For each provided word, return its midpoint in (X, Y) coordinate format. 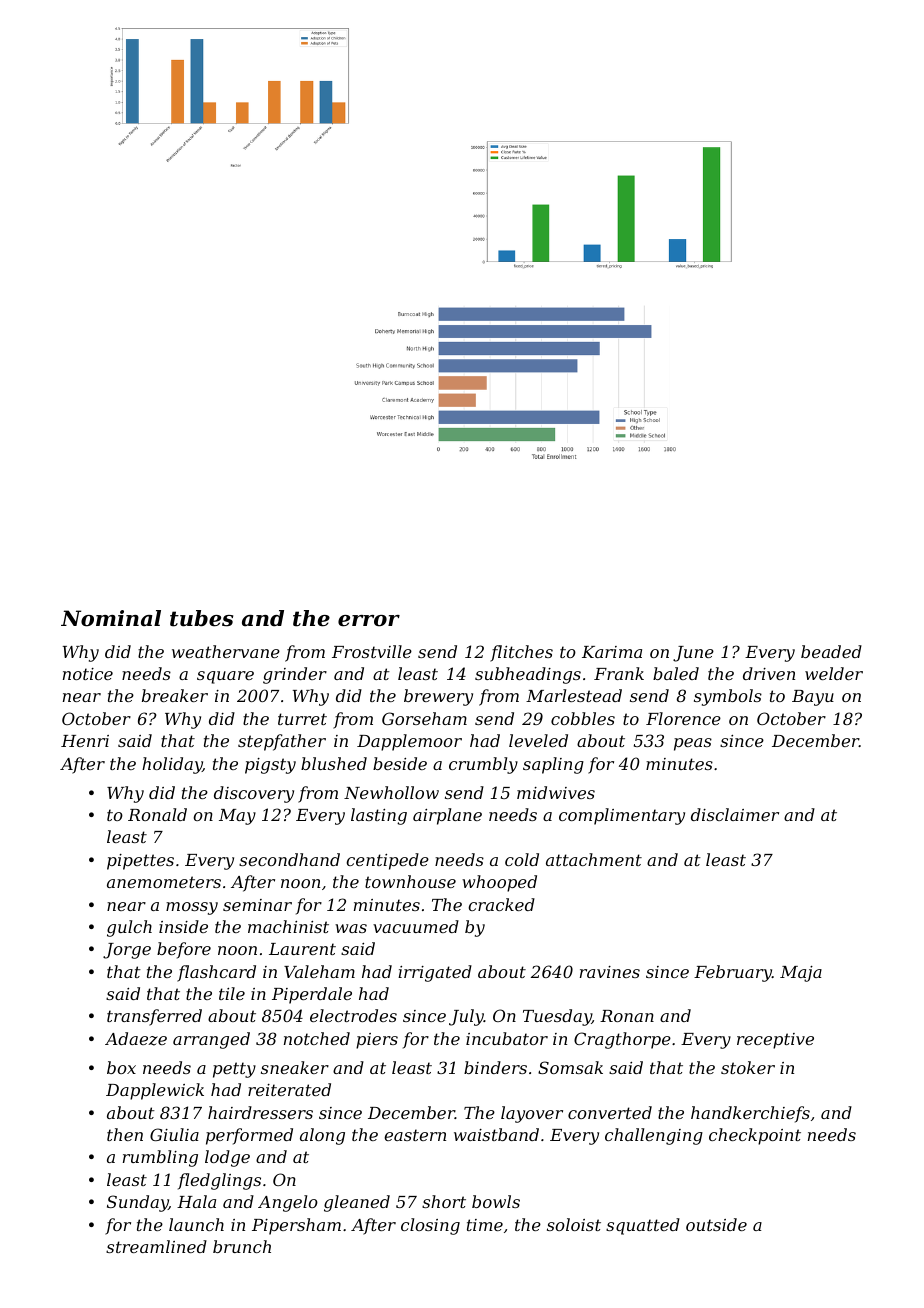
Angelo (288, 1203)
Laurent (302, 949)
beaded (831, 651)
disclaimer (735, 814)
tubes (201, 618)
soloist (574, 1224)
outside (716, 1224)
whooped (499, 883)
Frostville (372, 651)
